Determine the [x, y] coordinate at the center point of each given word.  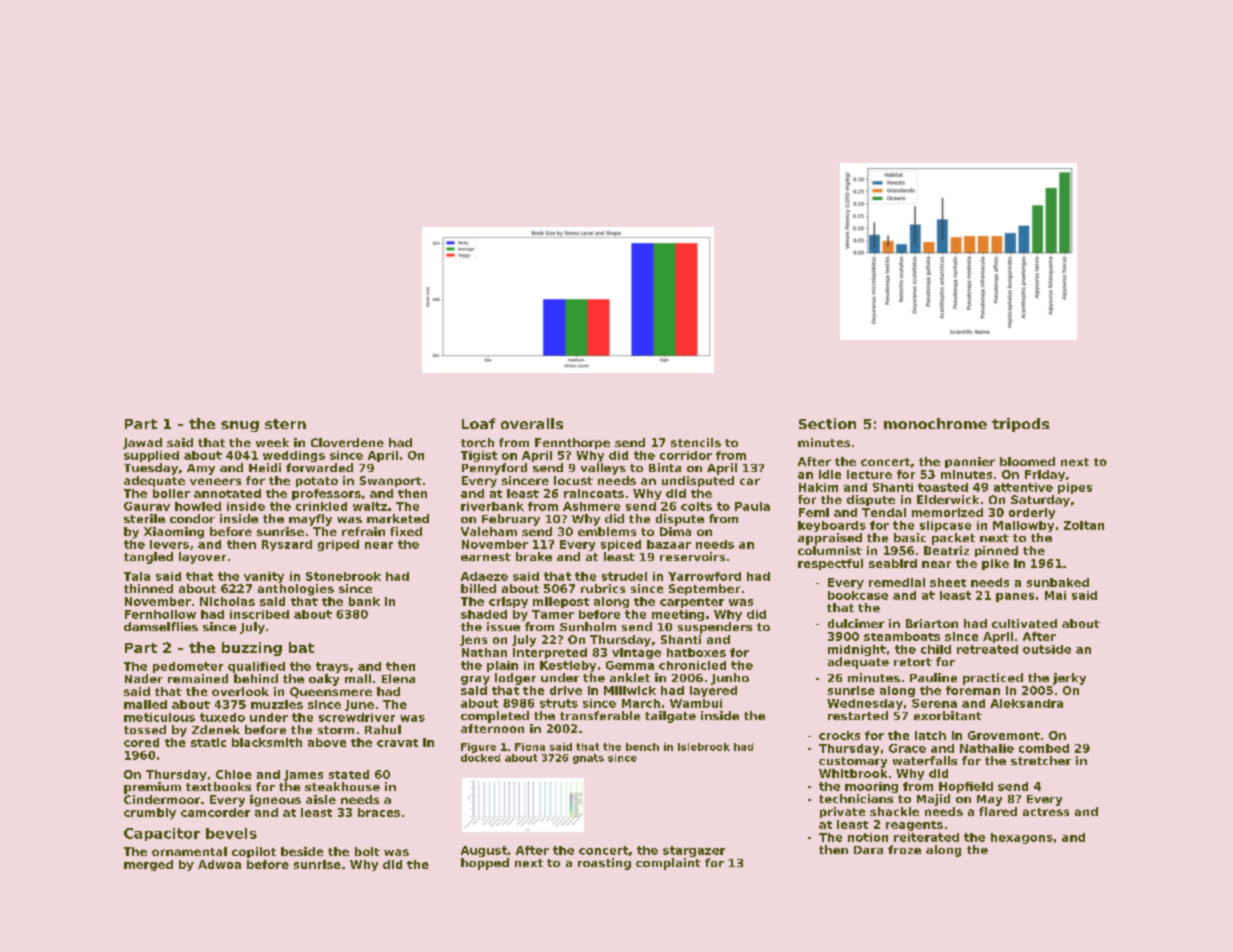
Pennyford [494, 469]
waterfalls [925, 760]
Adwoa [219, 864]
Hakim [818, 487]
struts [559, 703]
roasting [604, 864]
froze [904, 849]
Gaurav [147, 506]
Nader [144, 678]
